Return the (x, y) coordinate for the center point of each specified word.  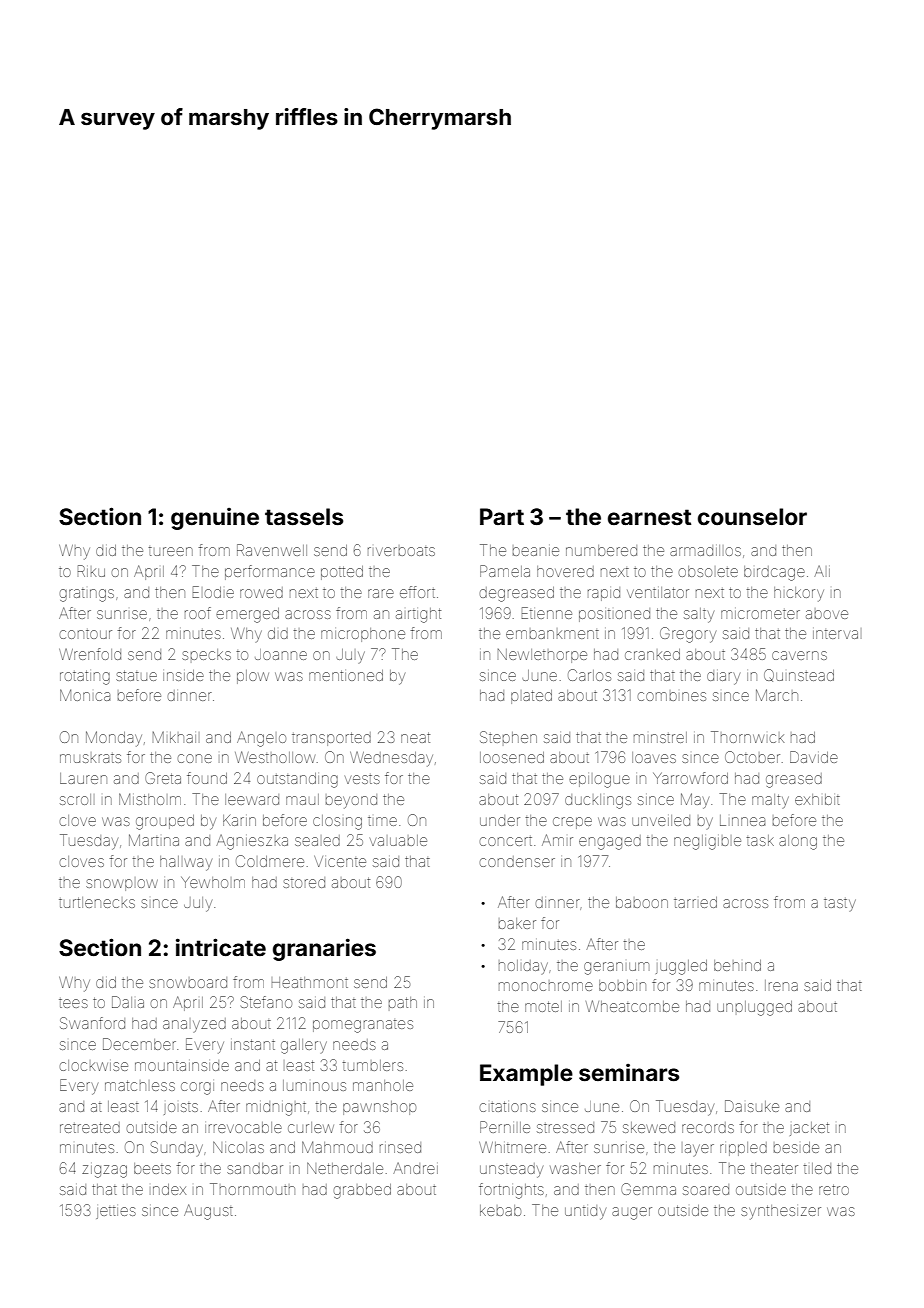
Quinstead (799, 675)
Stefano (266, 1002)
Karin (239, 820)
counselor (752, 517)
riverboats (401, 551)
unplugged (754, 1008)
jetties (116, 1213)
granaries (324, 949)
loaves (654, 757)
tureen (171, 551)
